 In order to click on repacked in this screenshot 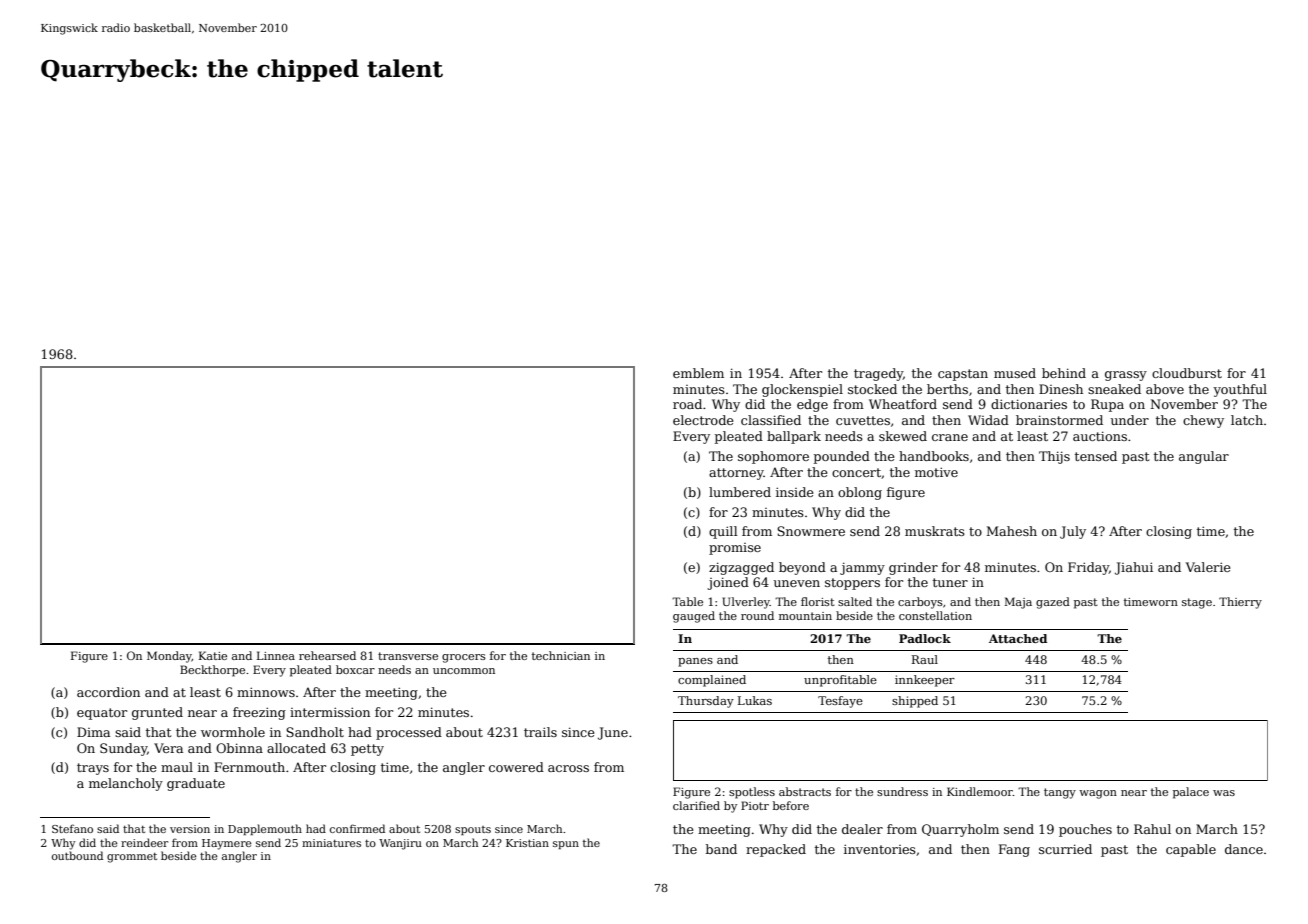, I will do `click(776, 850)`.
